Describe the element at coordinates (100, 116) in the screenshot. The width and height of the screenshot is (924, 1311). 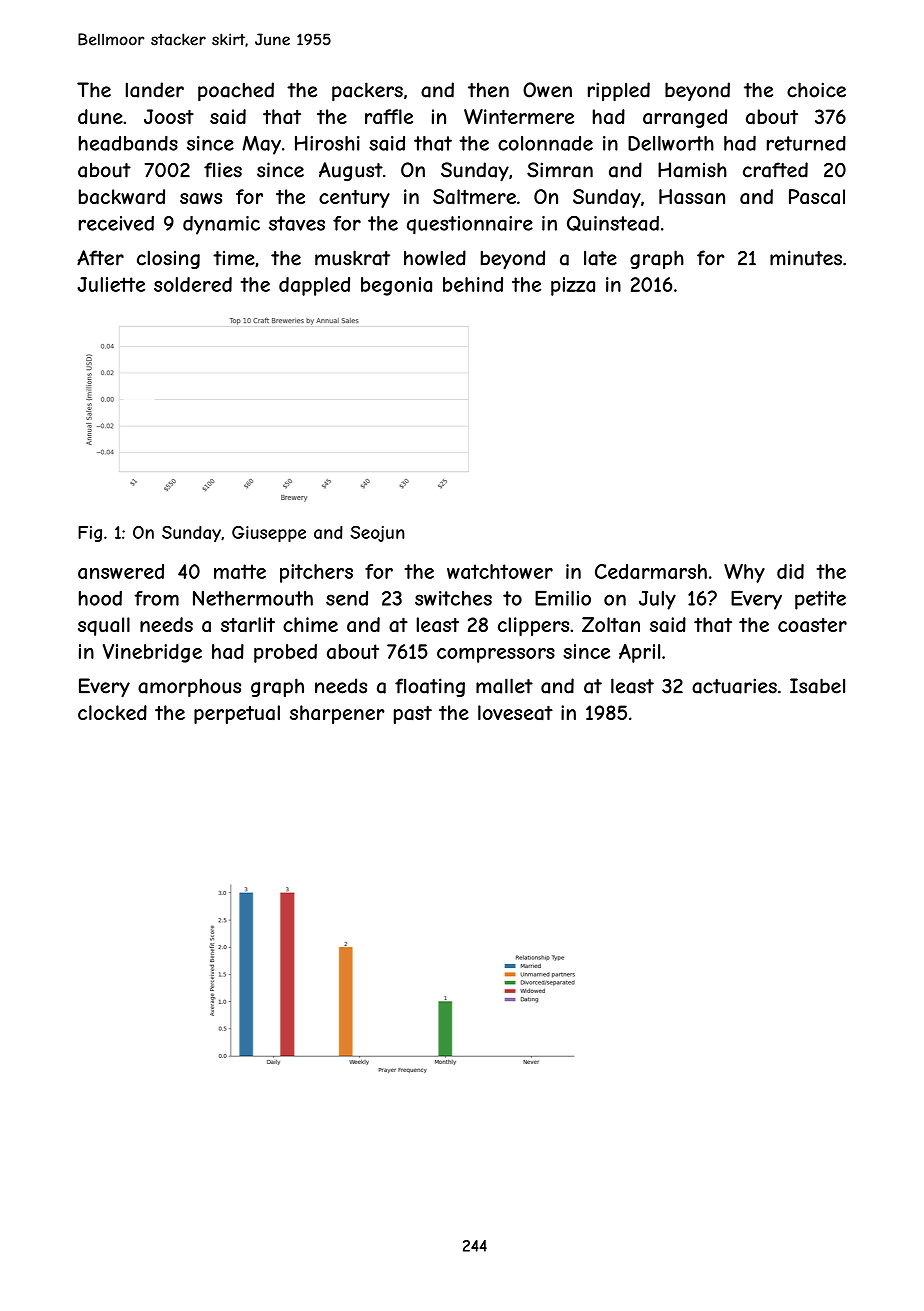
I see `dune` at that location.
